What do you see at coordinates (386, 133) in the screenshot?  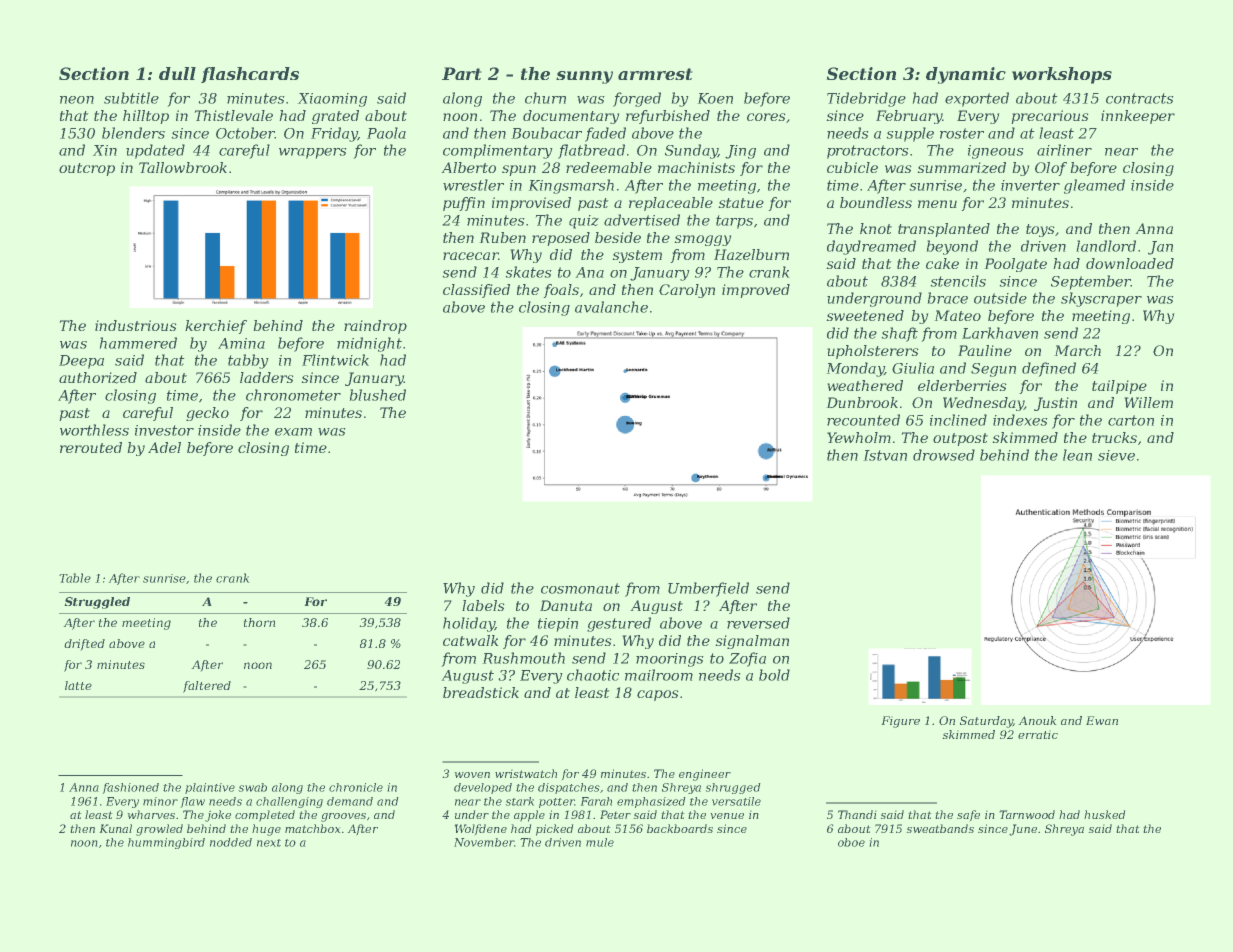 I see `Paola` at bounding box center [386, 133].
